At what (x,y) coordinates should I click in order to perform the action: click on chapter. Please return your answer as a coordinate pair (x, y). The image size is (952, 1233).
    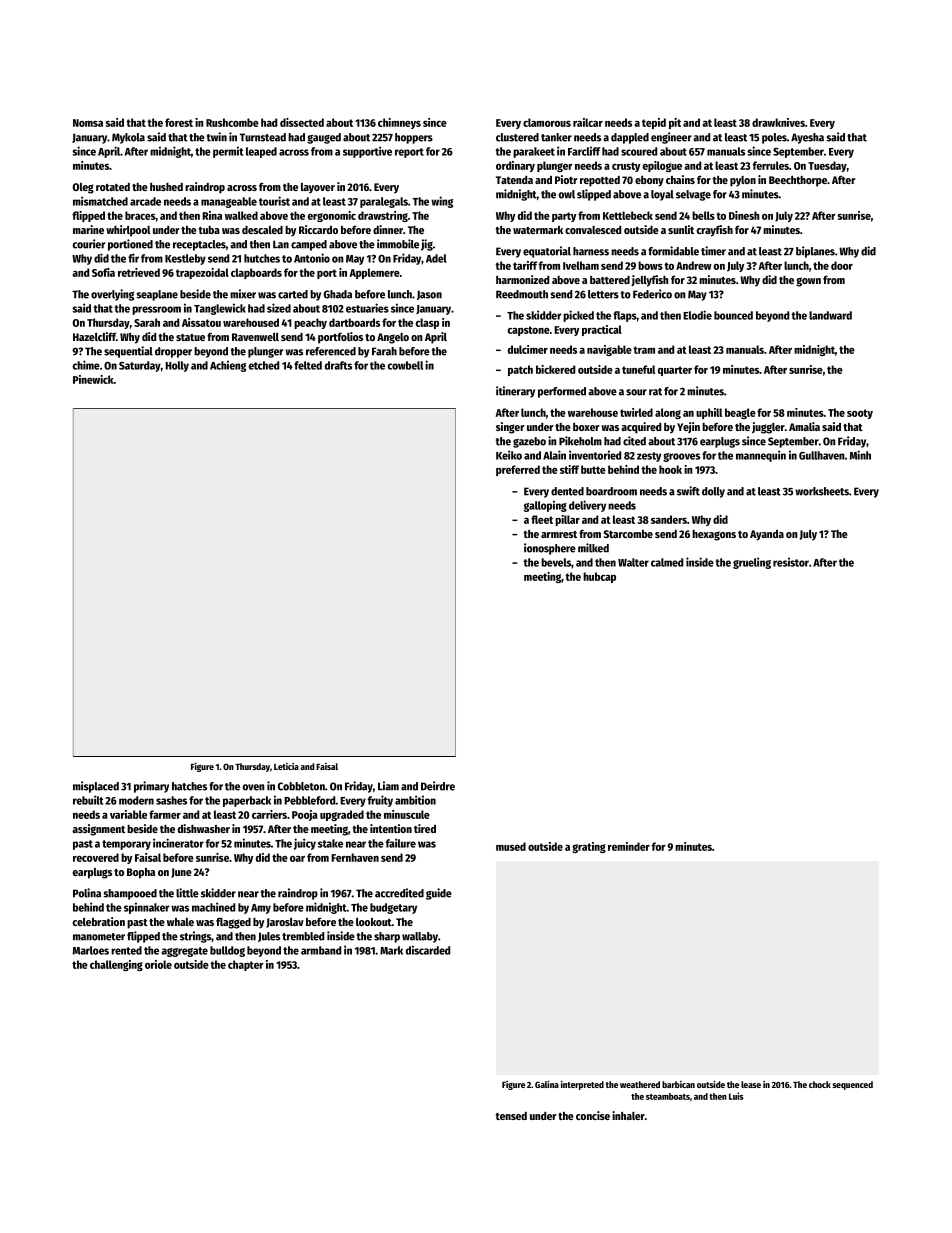
    Looking at the image, I should click on (246, 965).
